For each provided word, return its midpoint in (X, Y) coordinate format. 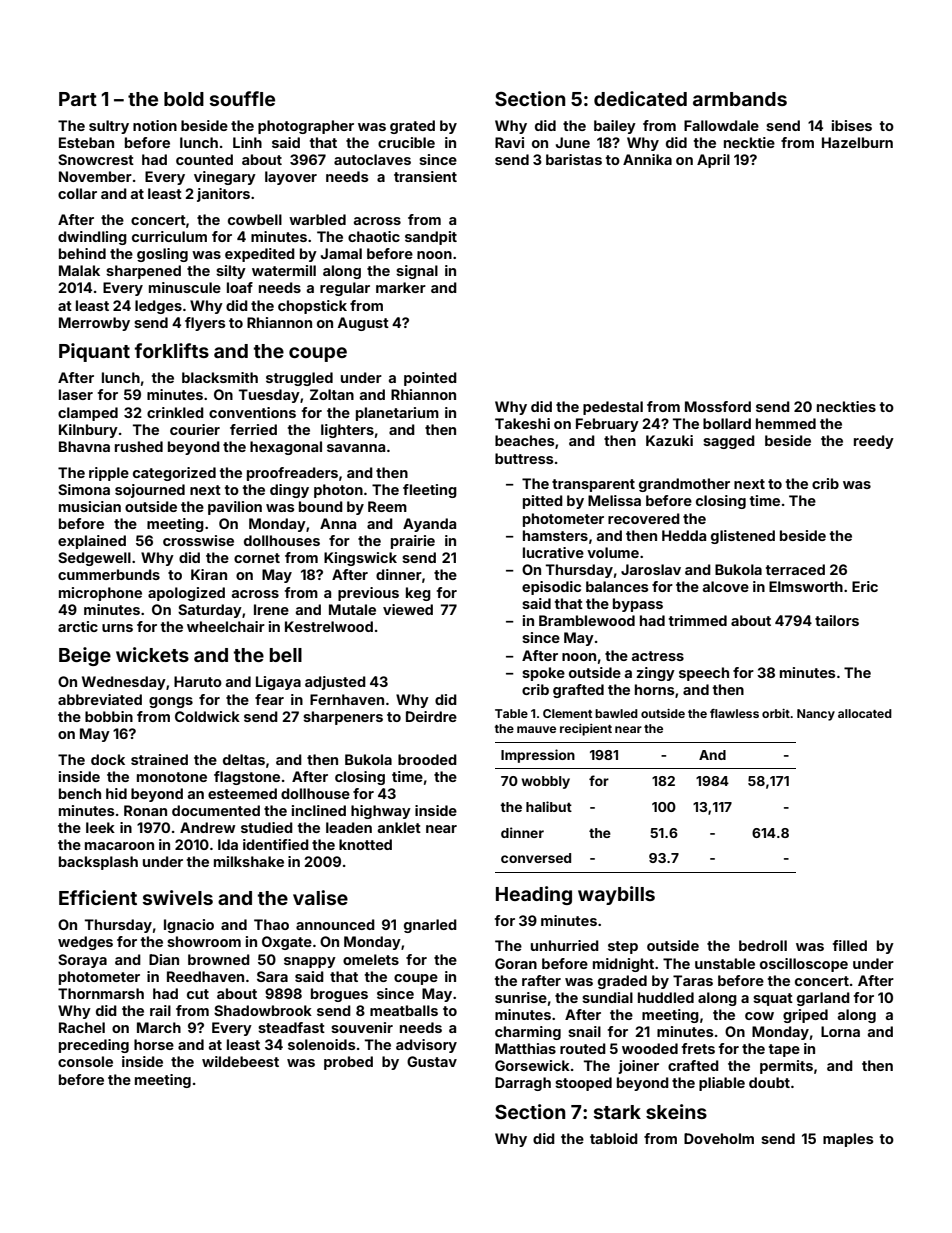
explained (92, 542)
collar (77, 193)
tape (784, 1050)
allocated (865, 713)
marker (401, 287)
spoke (543, 674)
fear (269, 699)
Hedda (684, 535)
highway (381, 812)
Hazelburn (857, 142)
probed (348, 1063)
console (85, 1061)
